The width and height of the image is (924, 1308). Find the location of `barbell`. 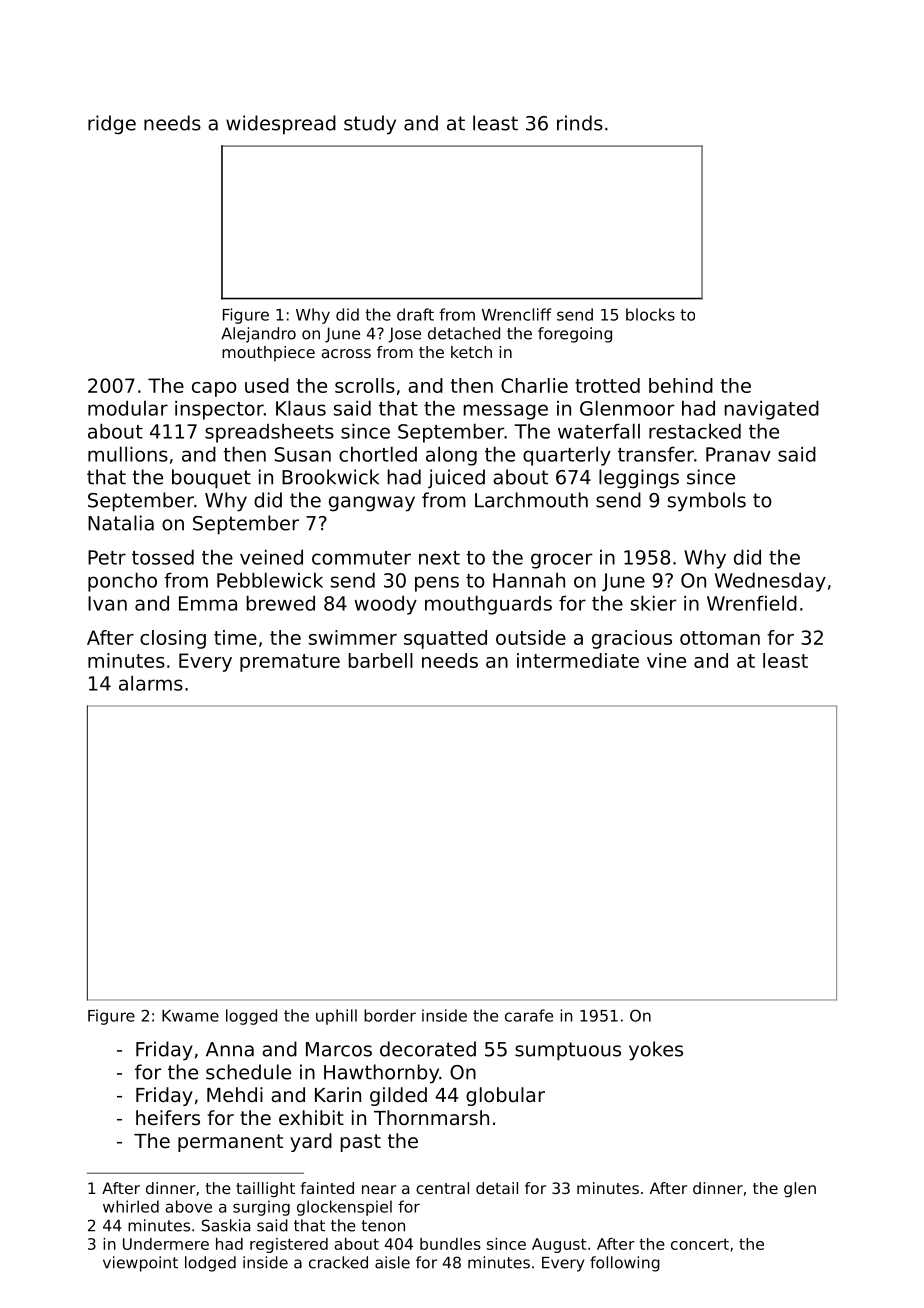

barbell is located at coordinates (381, 660).
